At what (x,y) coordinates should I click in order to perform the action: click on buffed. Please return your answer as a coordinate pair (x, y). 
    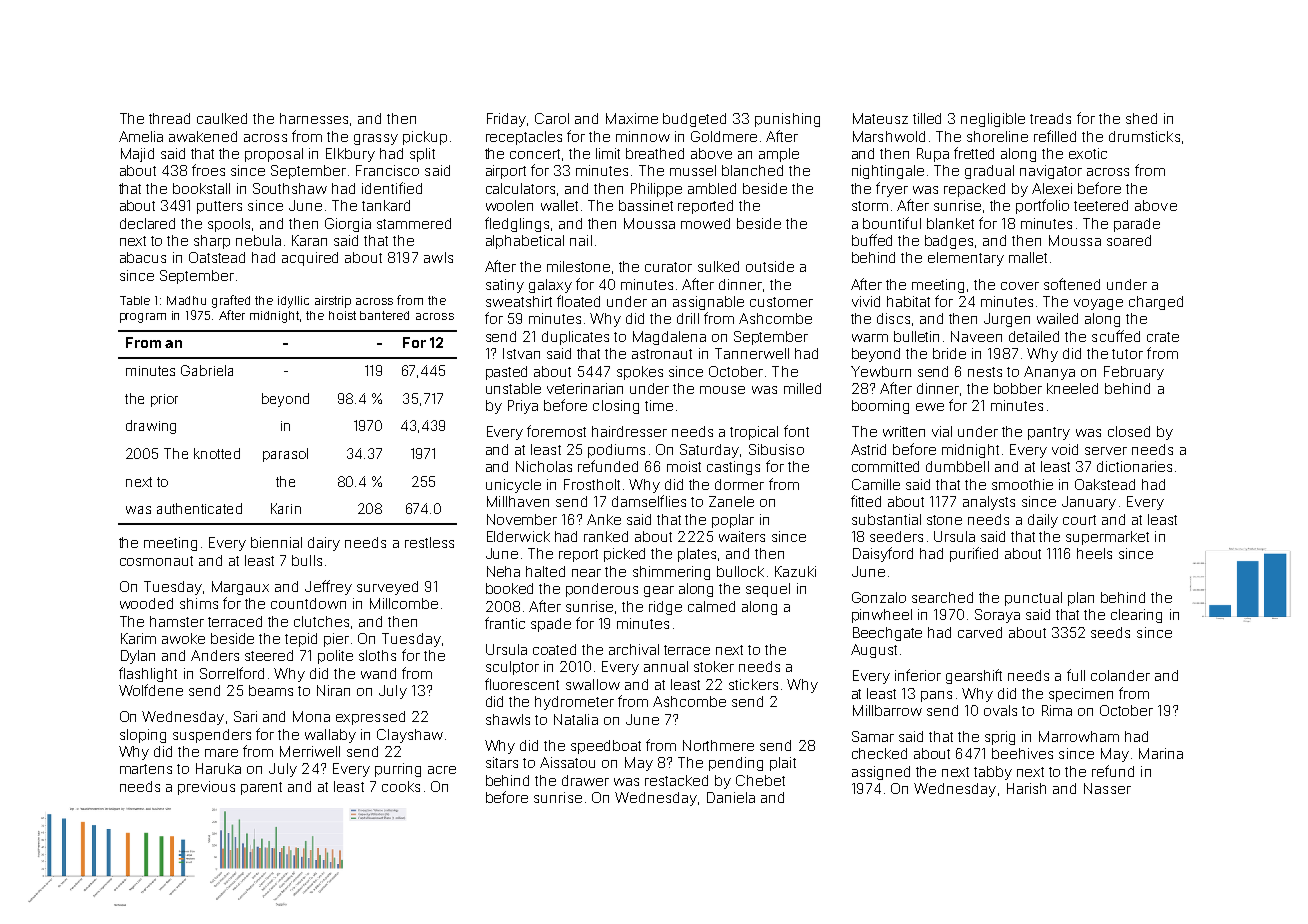
    Looking at the image, I should click on (872, 240).
